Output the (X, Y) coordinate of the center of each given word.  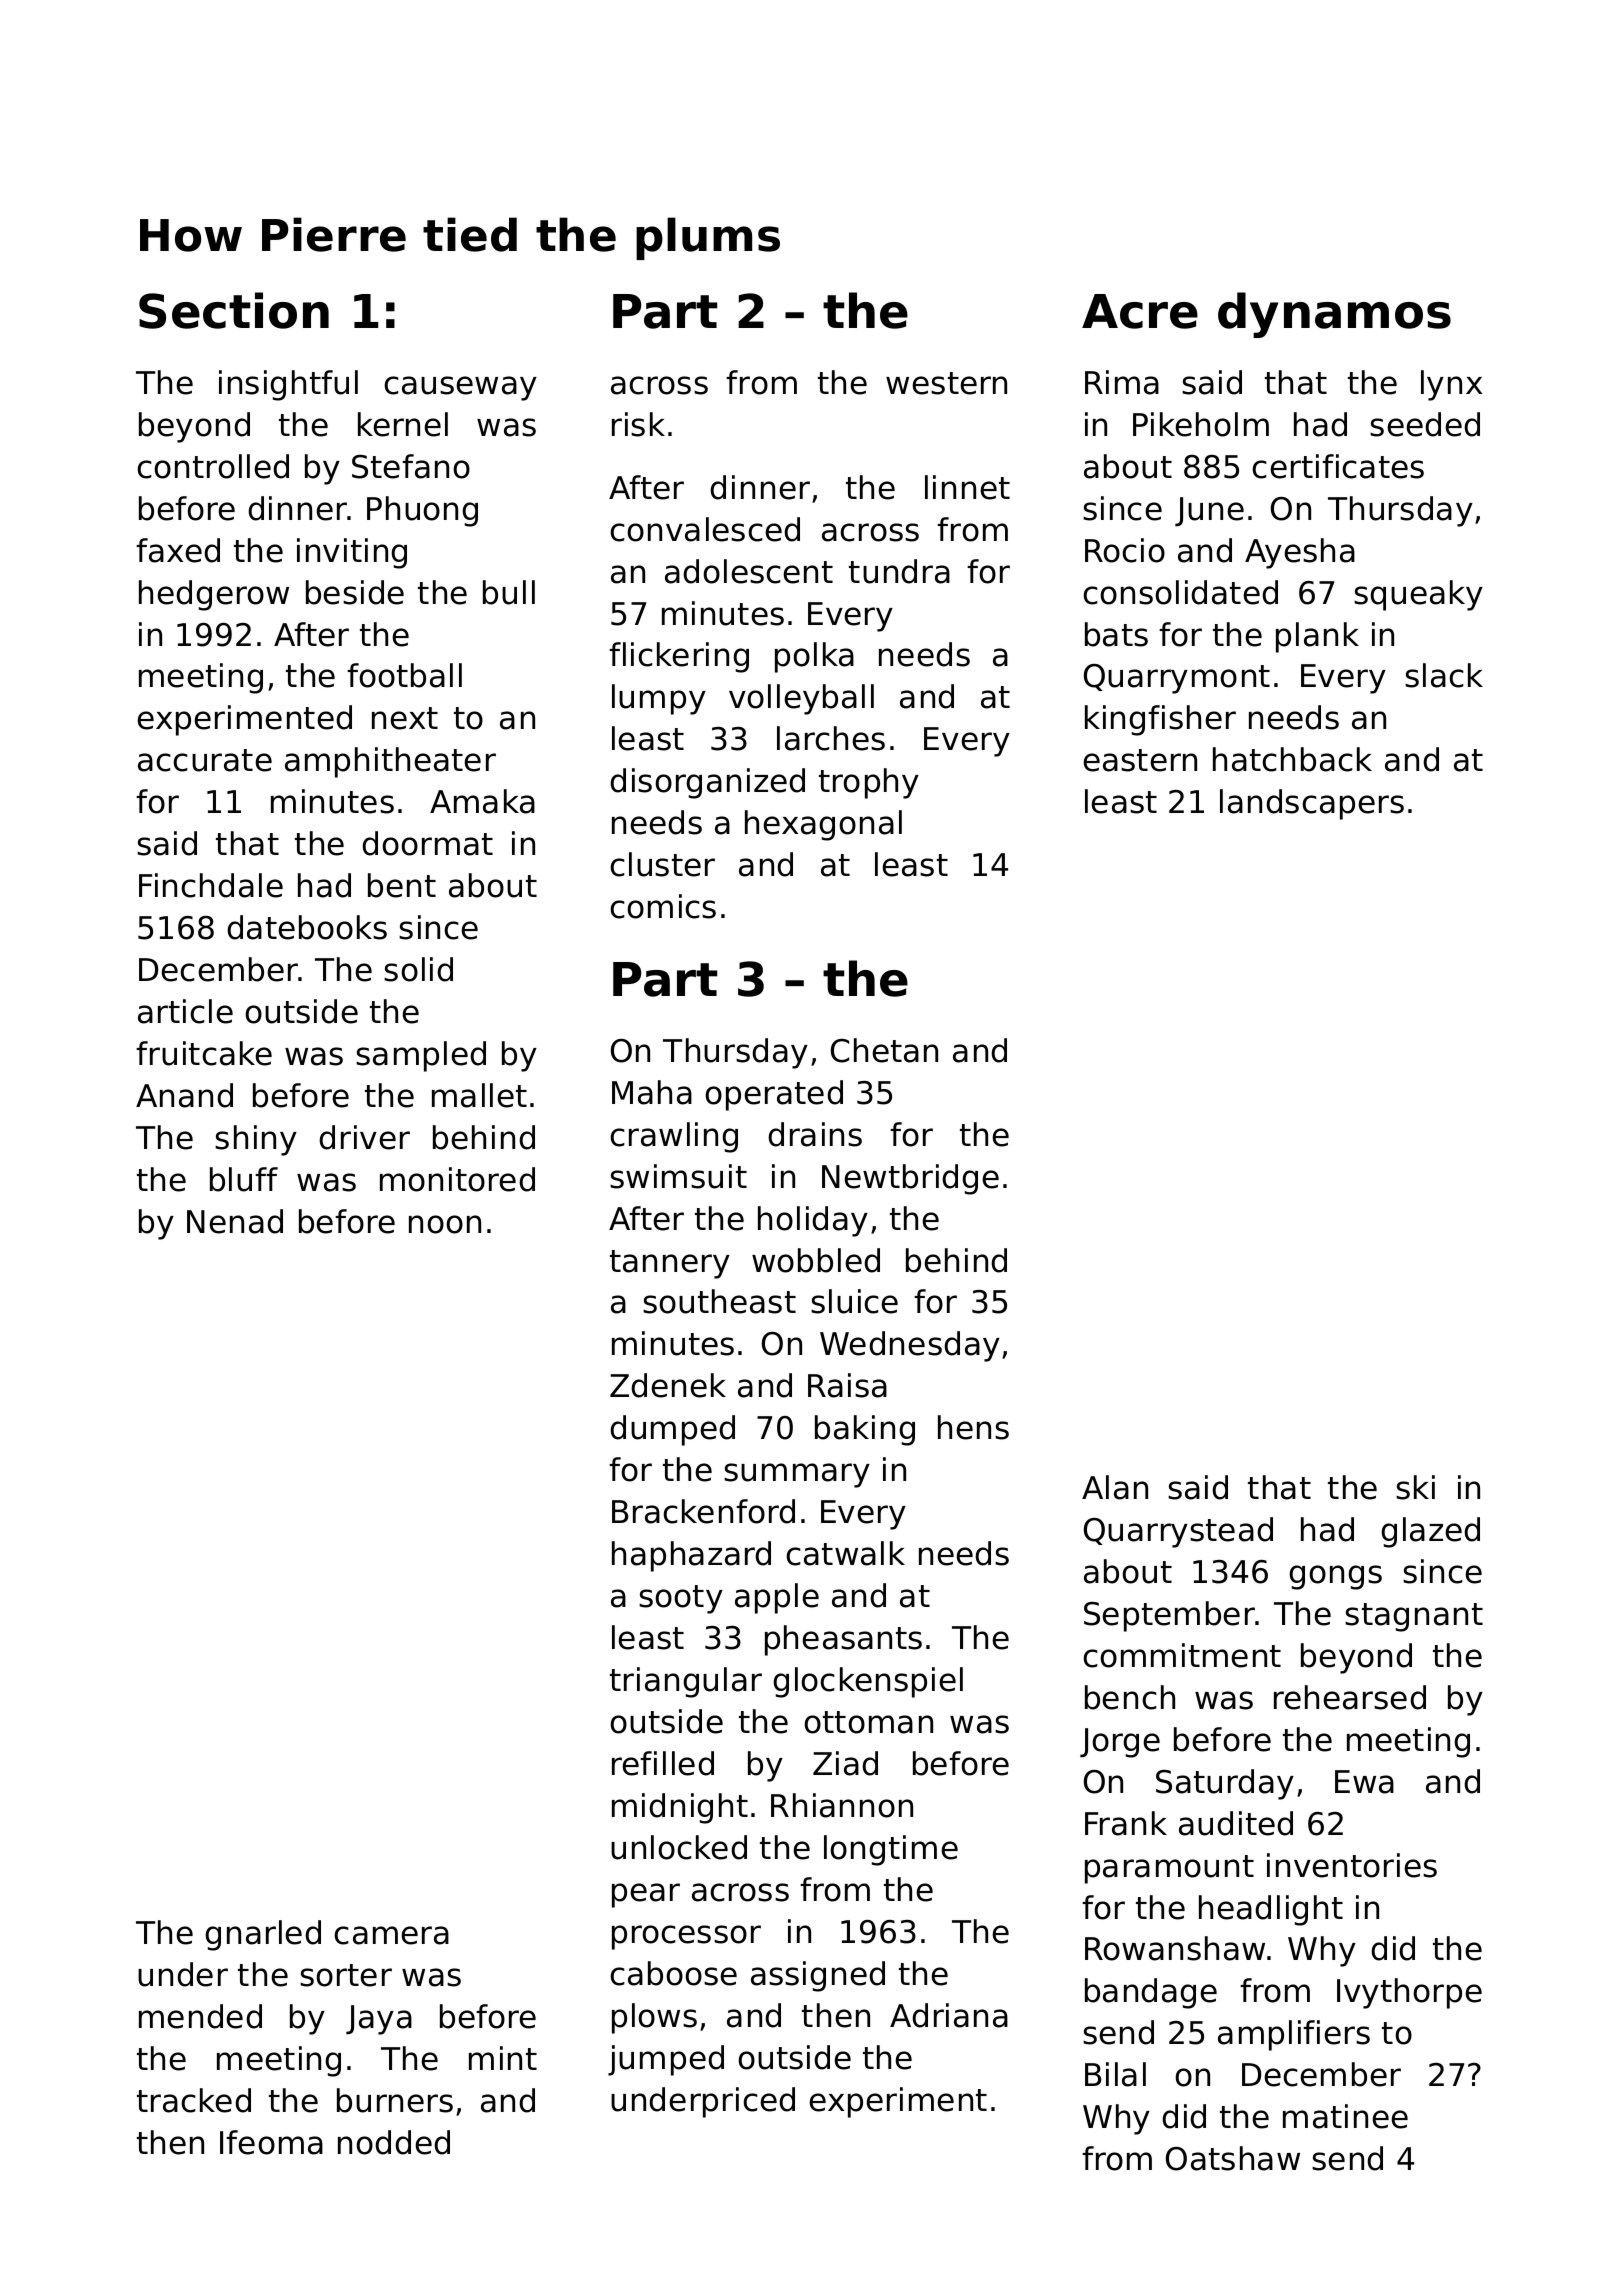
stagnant (1414, 1617)
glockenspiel (868, 1682)
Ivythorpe (1409, 1993)
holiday (813, 1221)
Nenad (235, 1221)
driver (364, 1137)
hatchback (1292, 759)
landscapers (1312, 804)
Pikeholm (1201, 424)
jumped (666, 2060)
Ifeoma (271, 2142)
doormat (427, 843)
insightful (288, 385)
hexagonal (823, 825)
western (946, 383)
